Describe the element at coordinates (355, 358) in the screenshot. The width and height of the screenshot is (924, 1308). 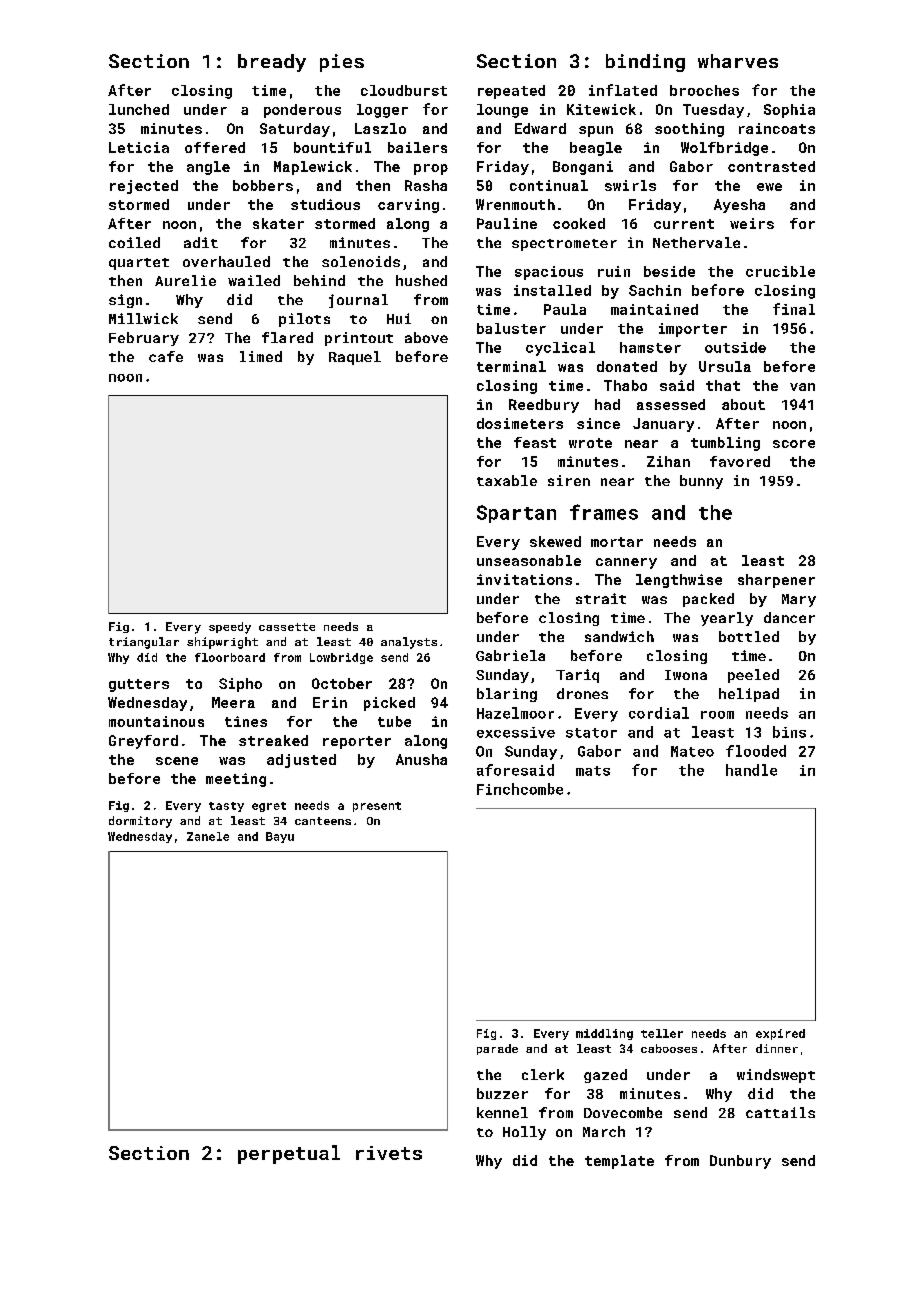
I see `Raquel` at that location.
